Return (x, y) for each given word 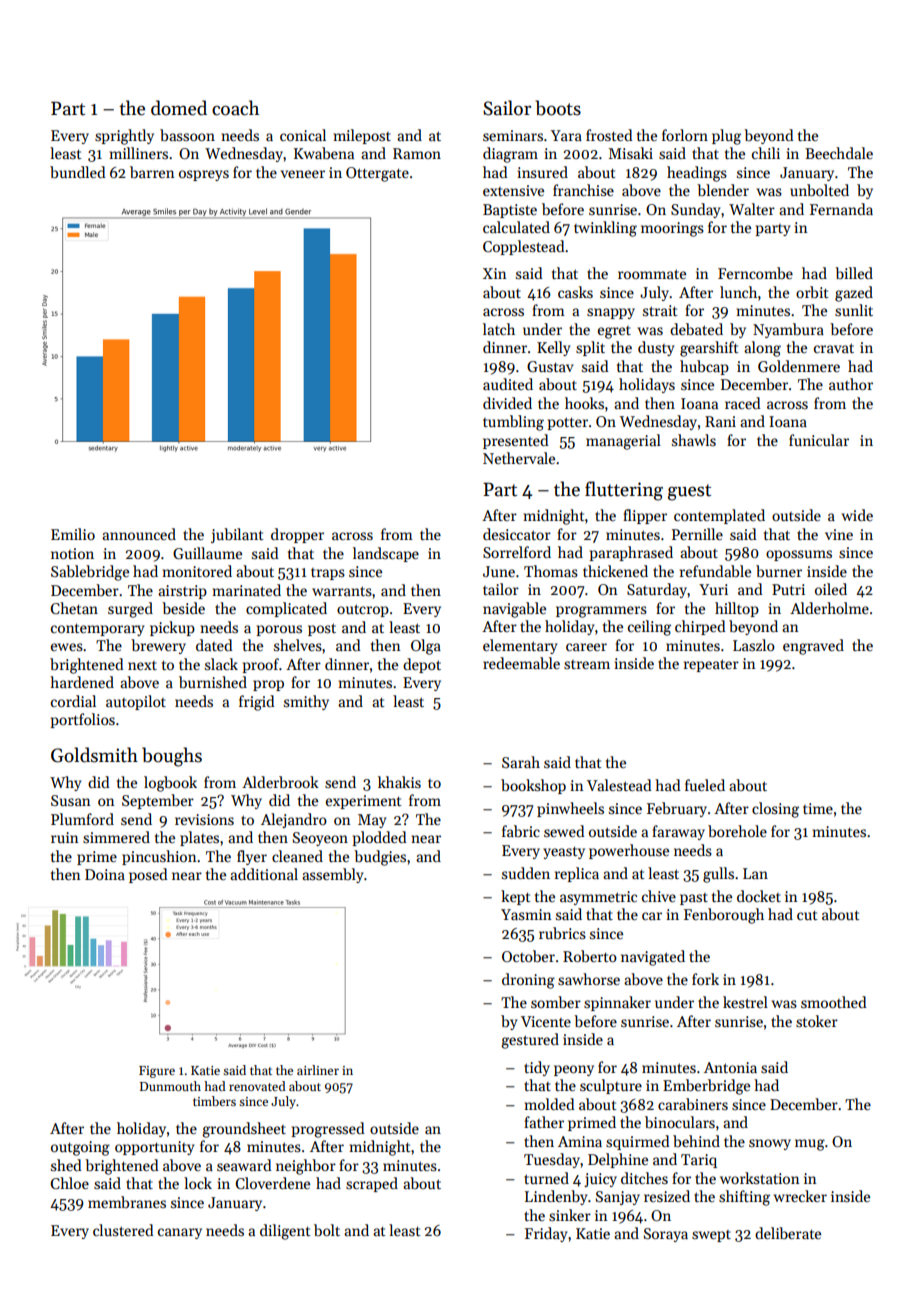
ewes (67, 647)
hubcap (704, 367)
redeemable (521, 663)
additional (264, 874)
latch (499, 329)
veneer (303, 174)
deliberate (788, 1233)
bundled (78, 172)
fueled (705, 785)
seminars (513, 135)
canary (180, 1233)
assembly (332, 875)
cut (807, 915)
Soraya (666, 1235)
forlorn (685, 135)
